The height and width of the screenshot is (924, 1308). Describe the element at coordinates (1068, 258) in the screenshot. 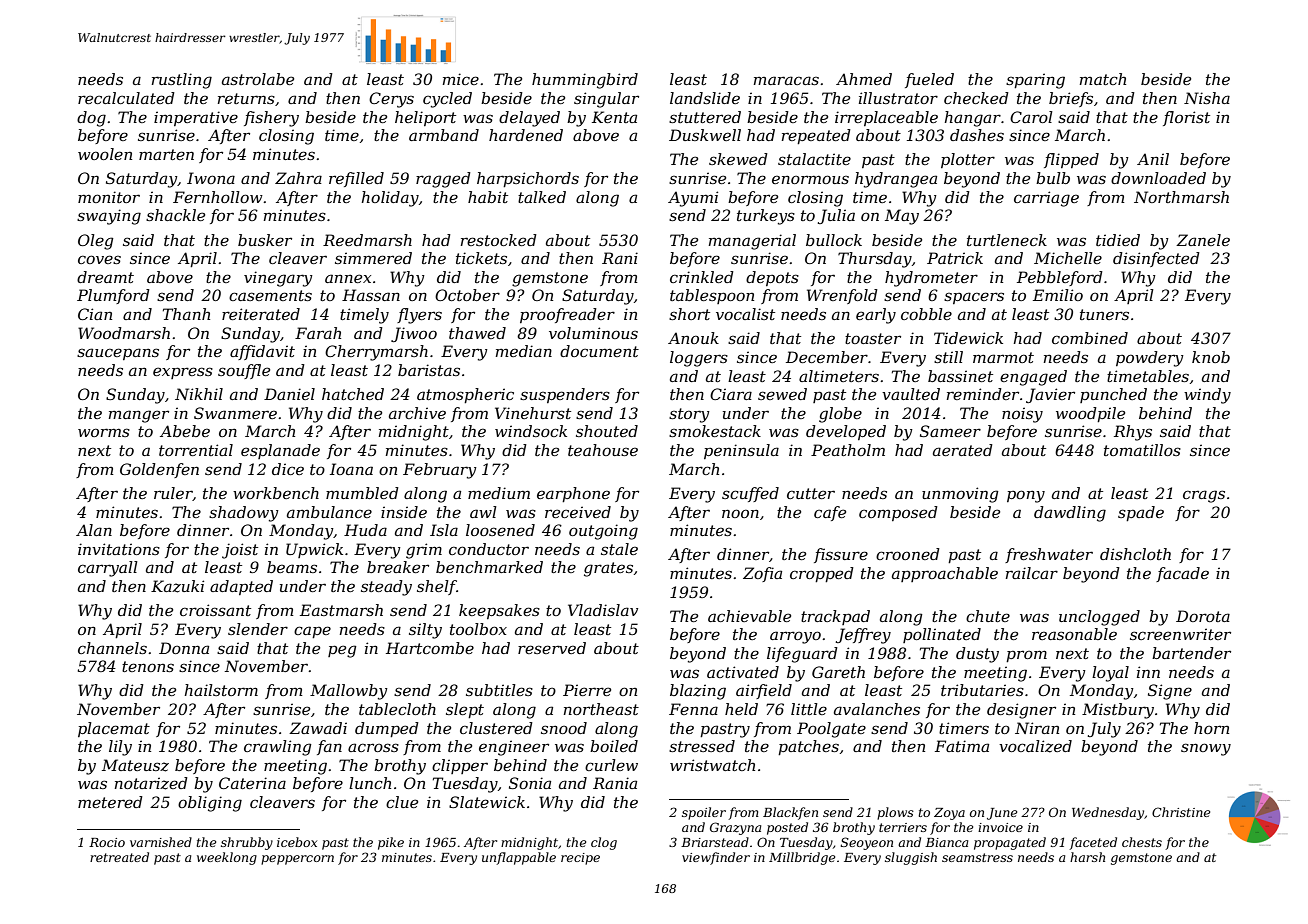

I see `Michelle` at that location.
